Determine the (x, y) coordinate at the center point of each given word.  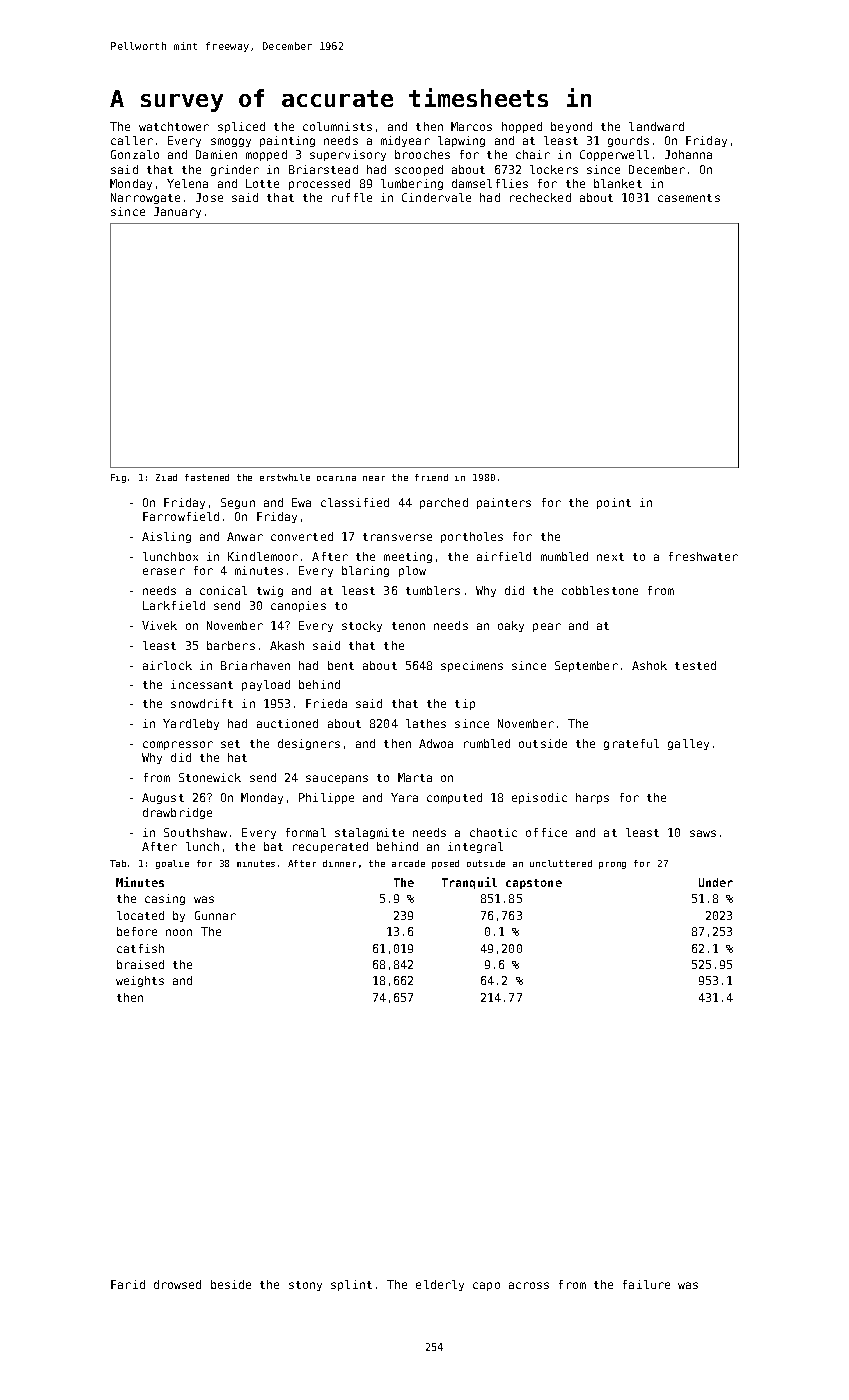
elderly (440, 1285)
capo (486, 1286)
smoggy (231, 142)
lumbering (412, 184)
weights (140, 981)
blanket (618, 183)
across (529, 1285)
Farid (128, 1284)
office (546, 832)
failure (646, 1284)
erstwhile (285, 477)
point (614, 503)
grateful (631, 744)
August (163, 798)
